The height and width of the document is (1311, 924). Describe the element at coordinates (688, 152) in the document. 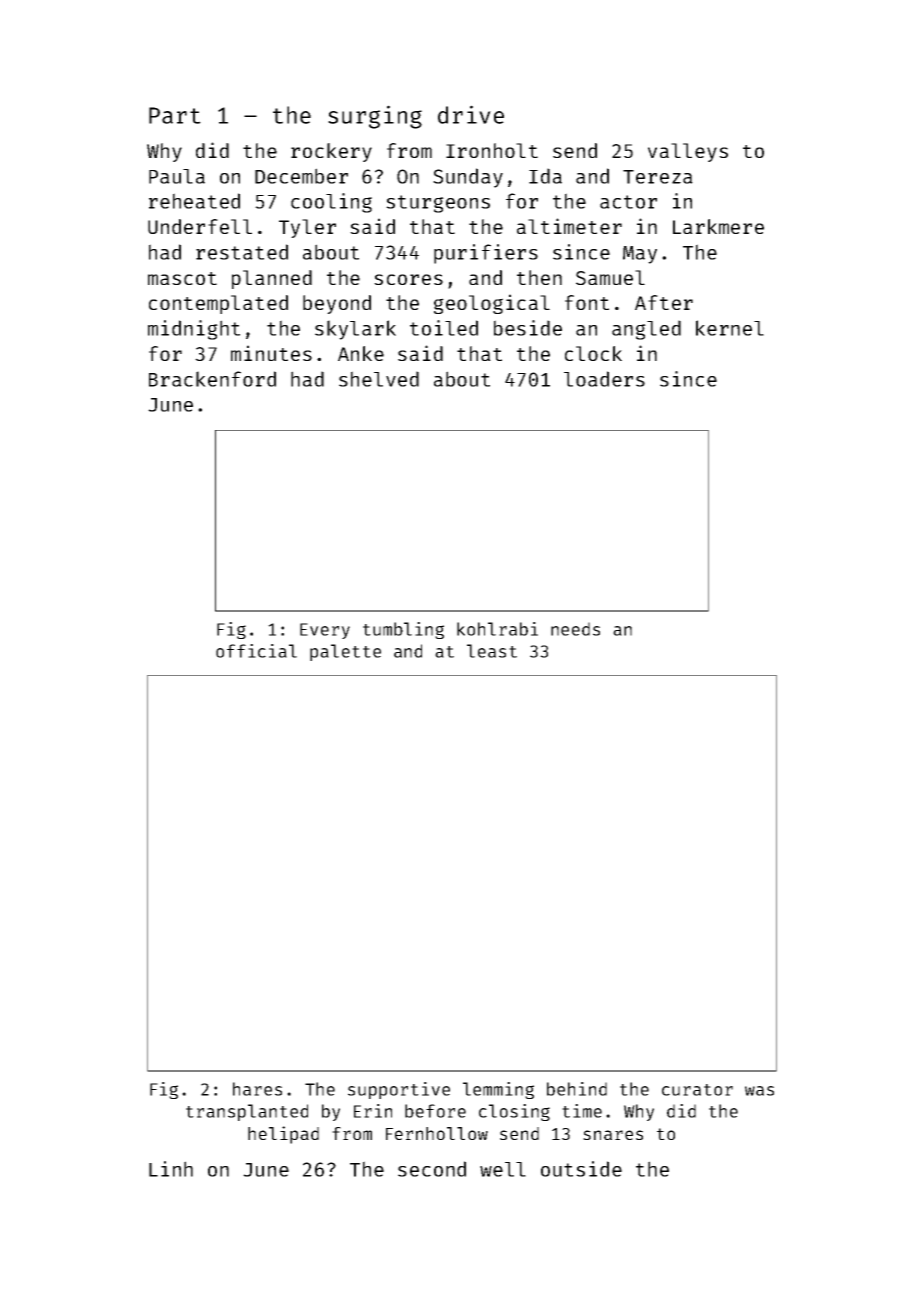

I see `valleys` at that location.
